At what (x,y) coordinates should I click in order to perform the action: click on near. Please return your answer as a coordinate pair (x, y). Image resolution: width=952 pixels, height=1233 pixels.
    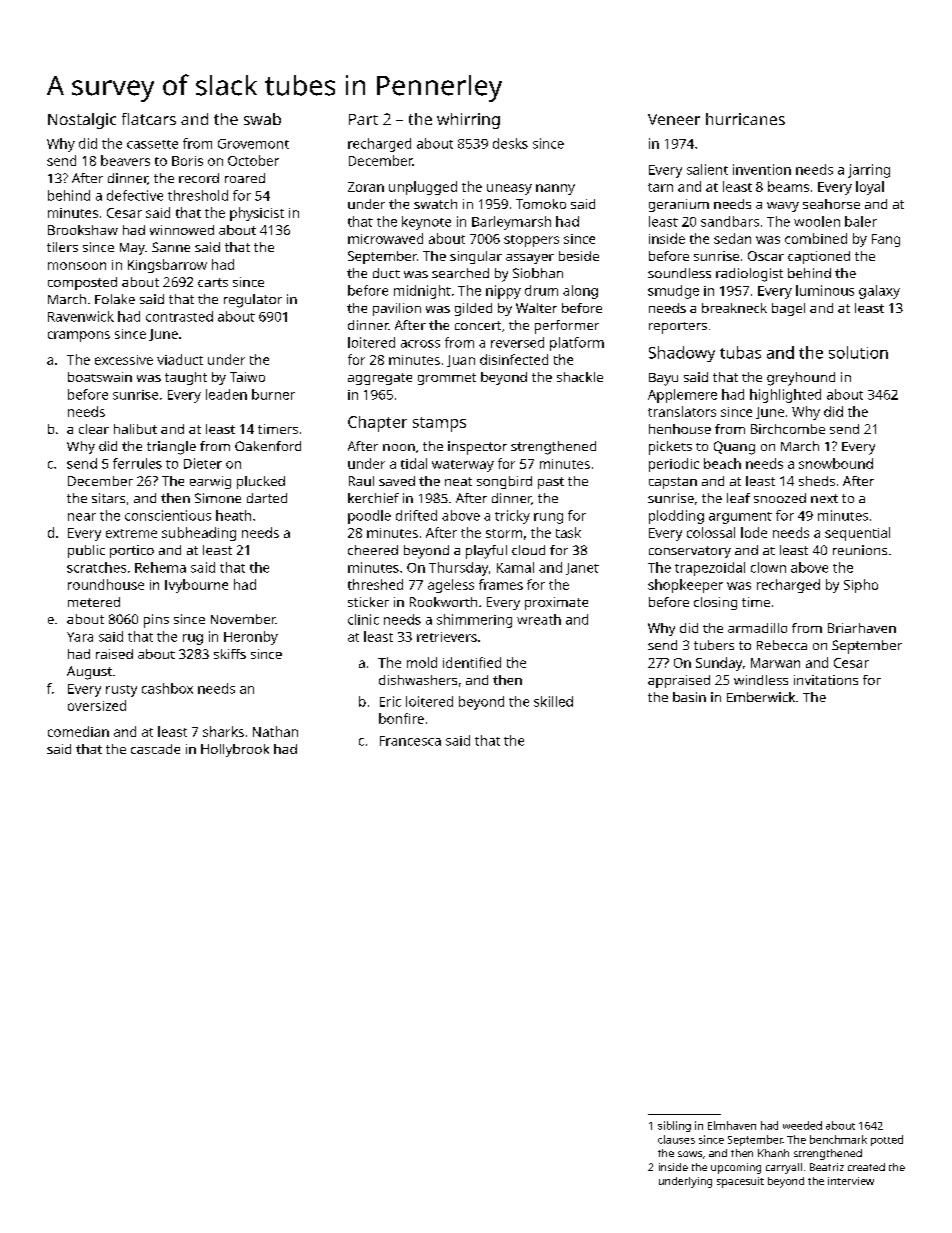
    Looking at the image, I should click on (82, 517).
